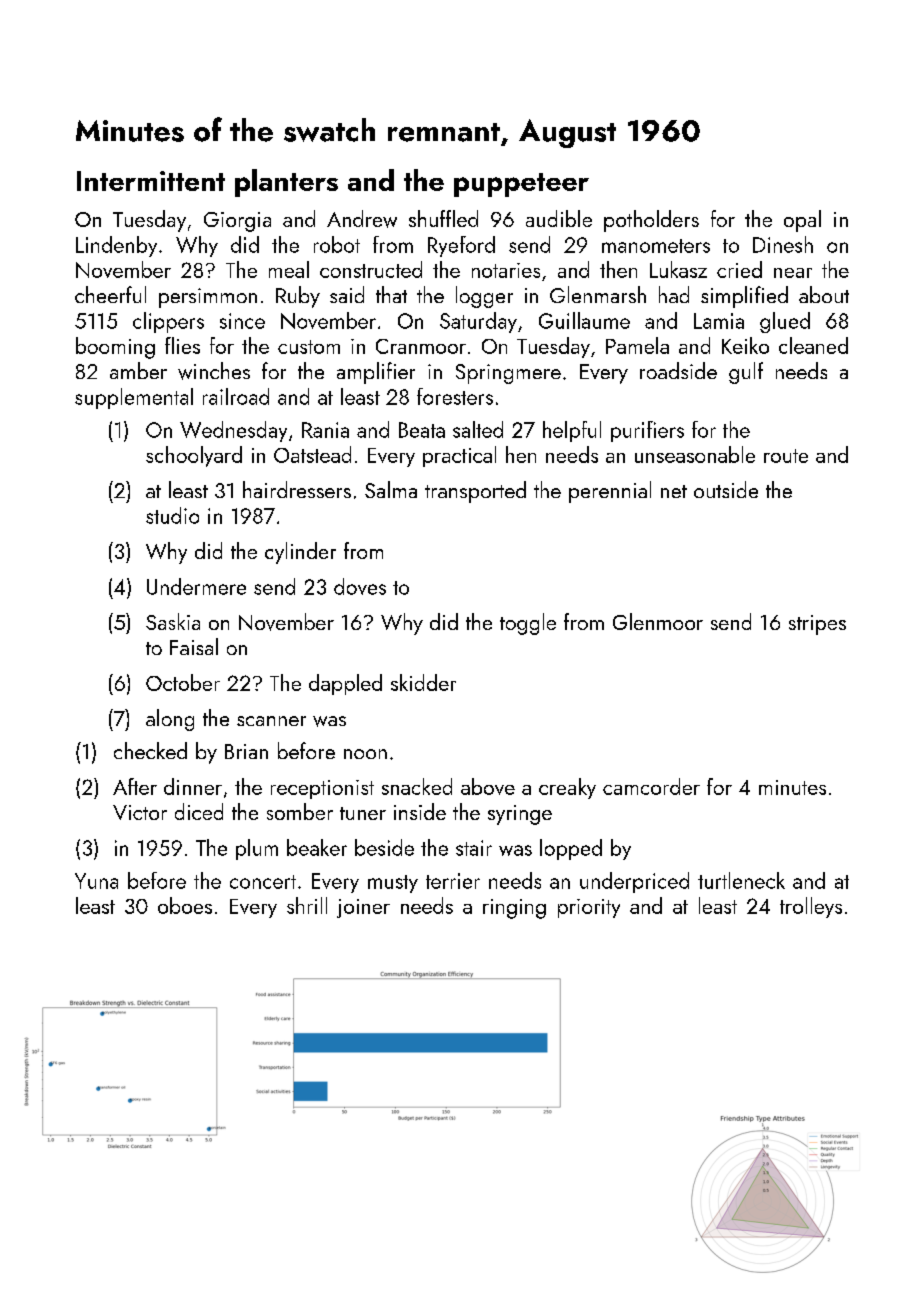 The width and height of the page is (924, 1311). Describe the element at coordinates (528, 624) in the page. I see `toggle` at that location.
